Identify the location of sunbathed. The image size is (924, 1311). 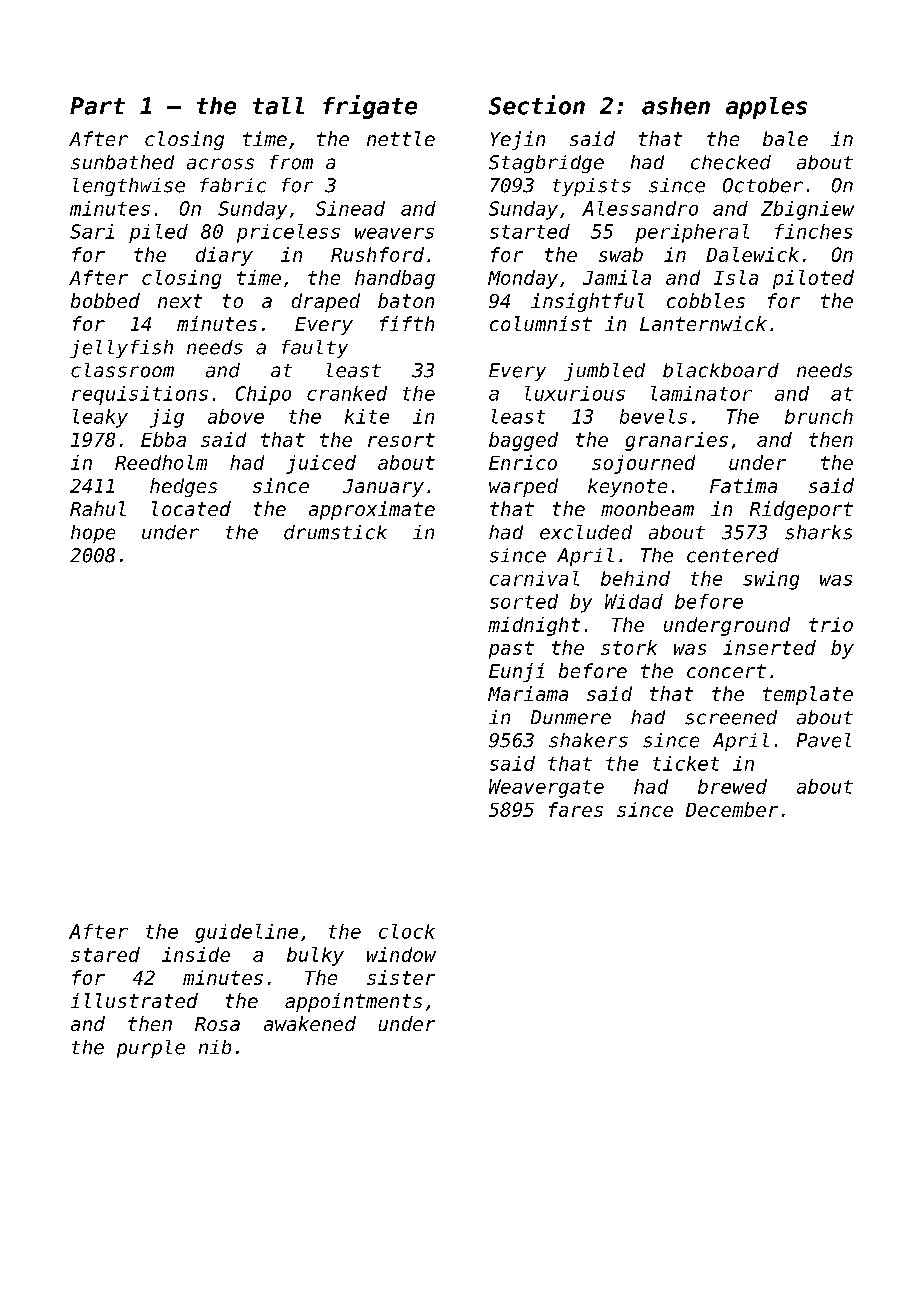
(122, 162).
